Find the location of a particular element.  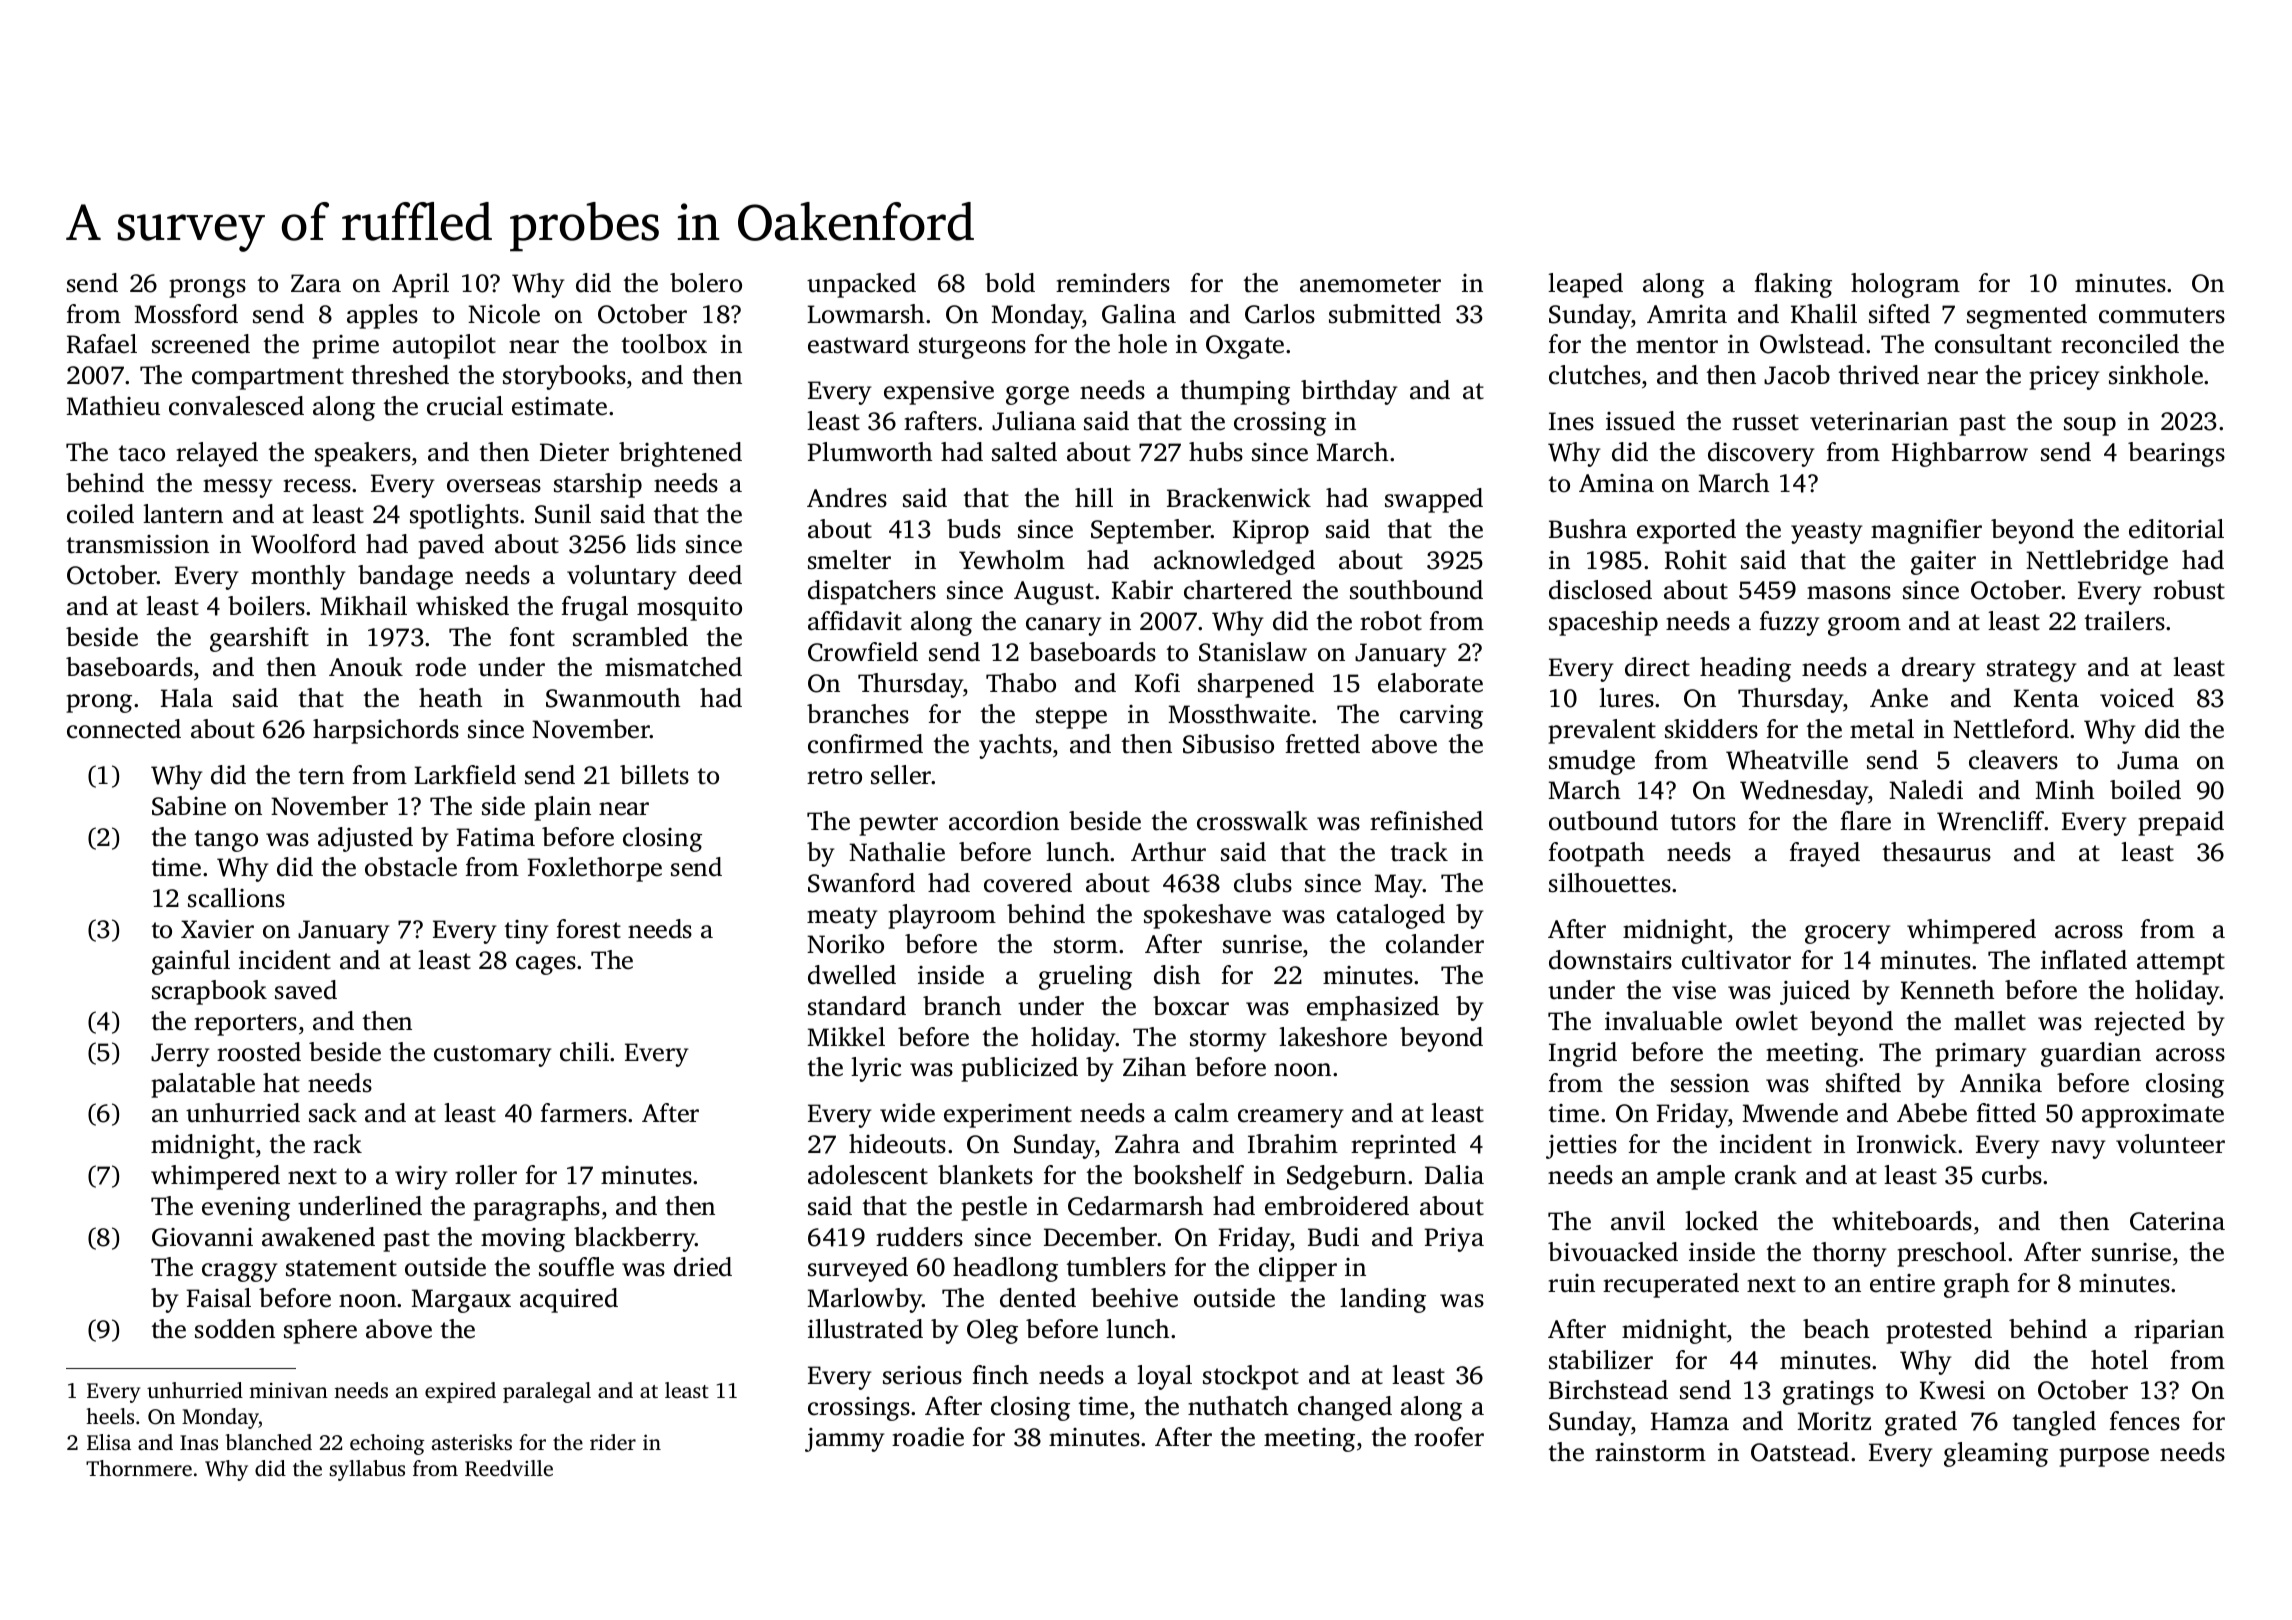

Sabine is located at coordinates (189, 806).
